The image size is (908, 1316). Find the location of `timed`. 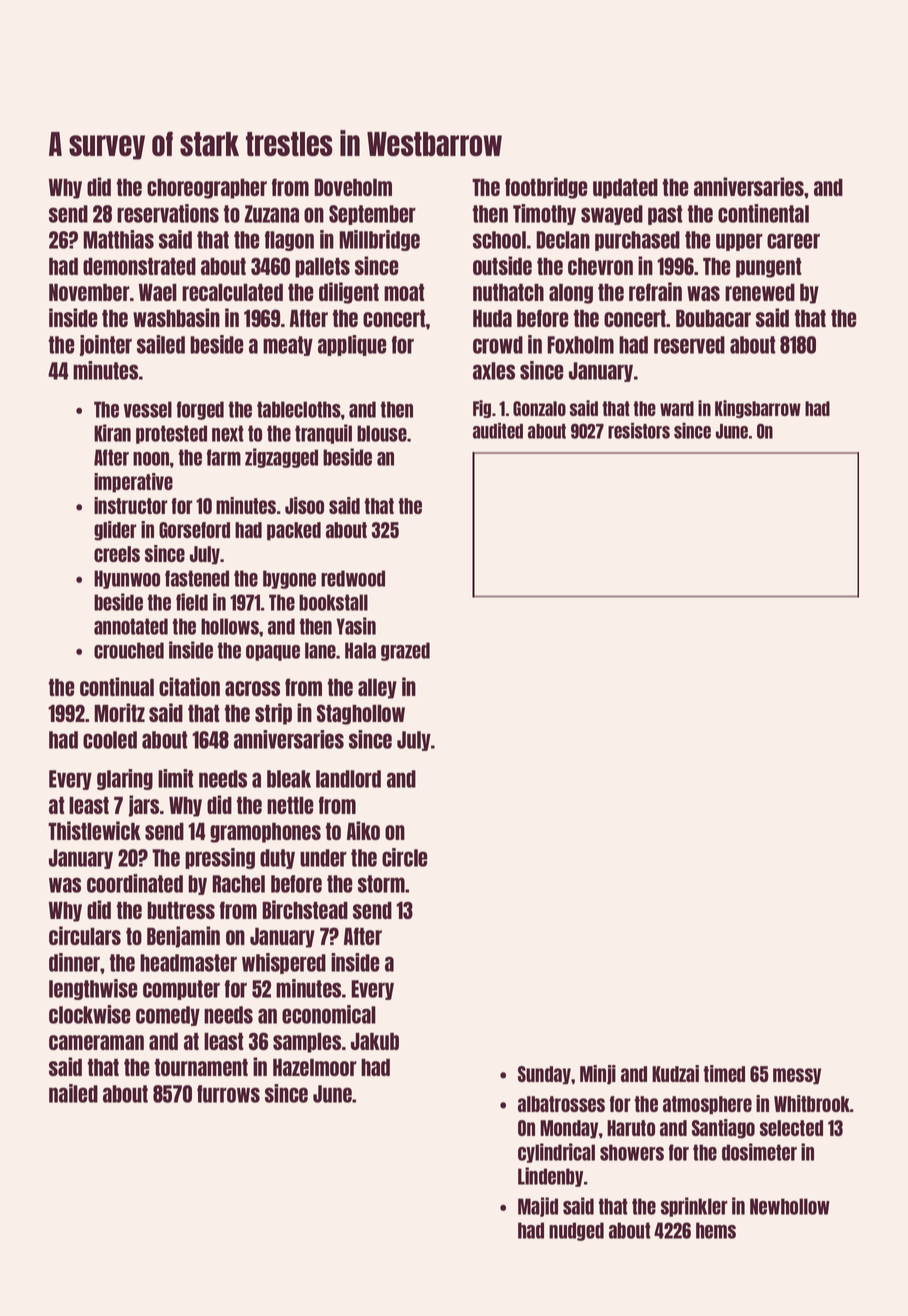

timed is located at coordinates (724, 1073).
